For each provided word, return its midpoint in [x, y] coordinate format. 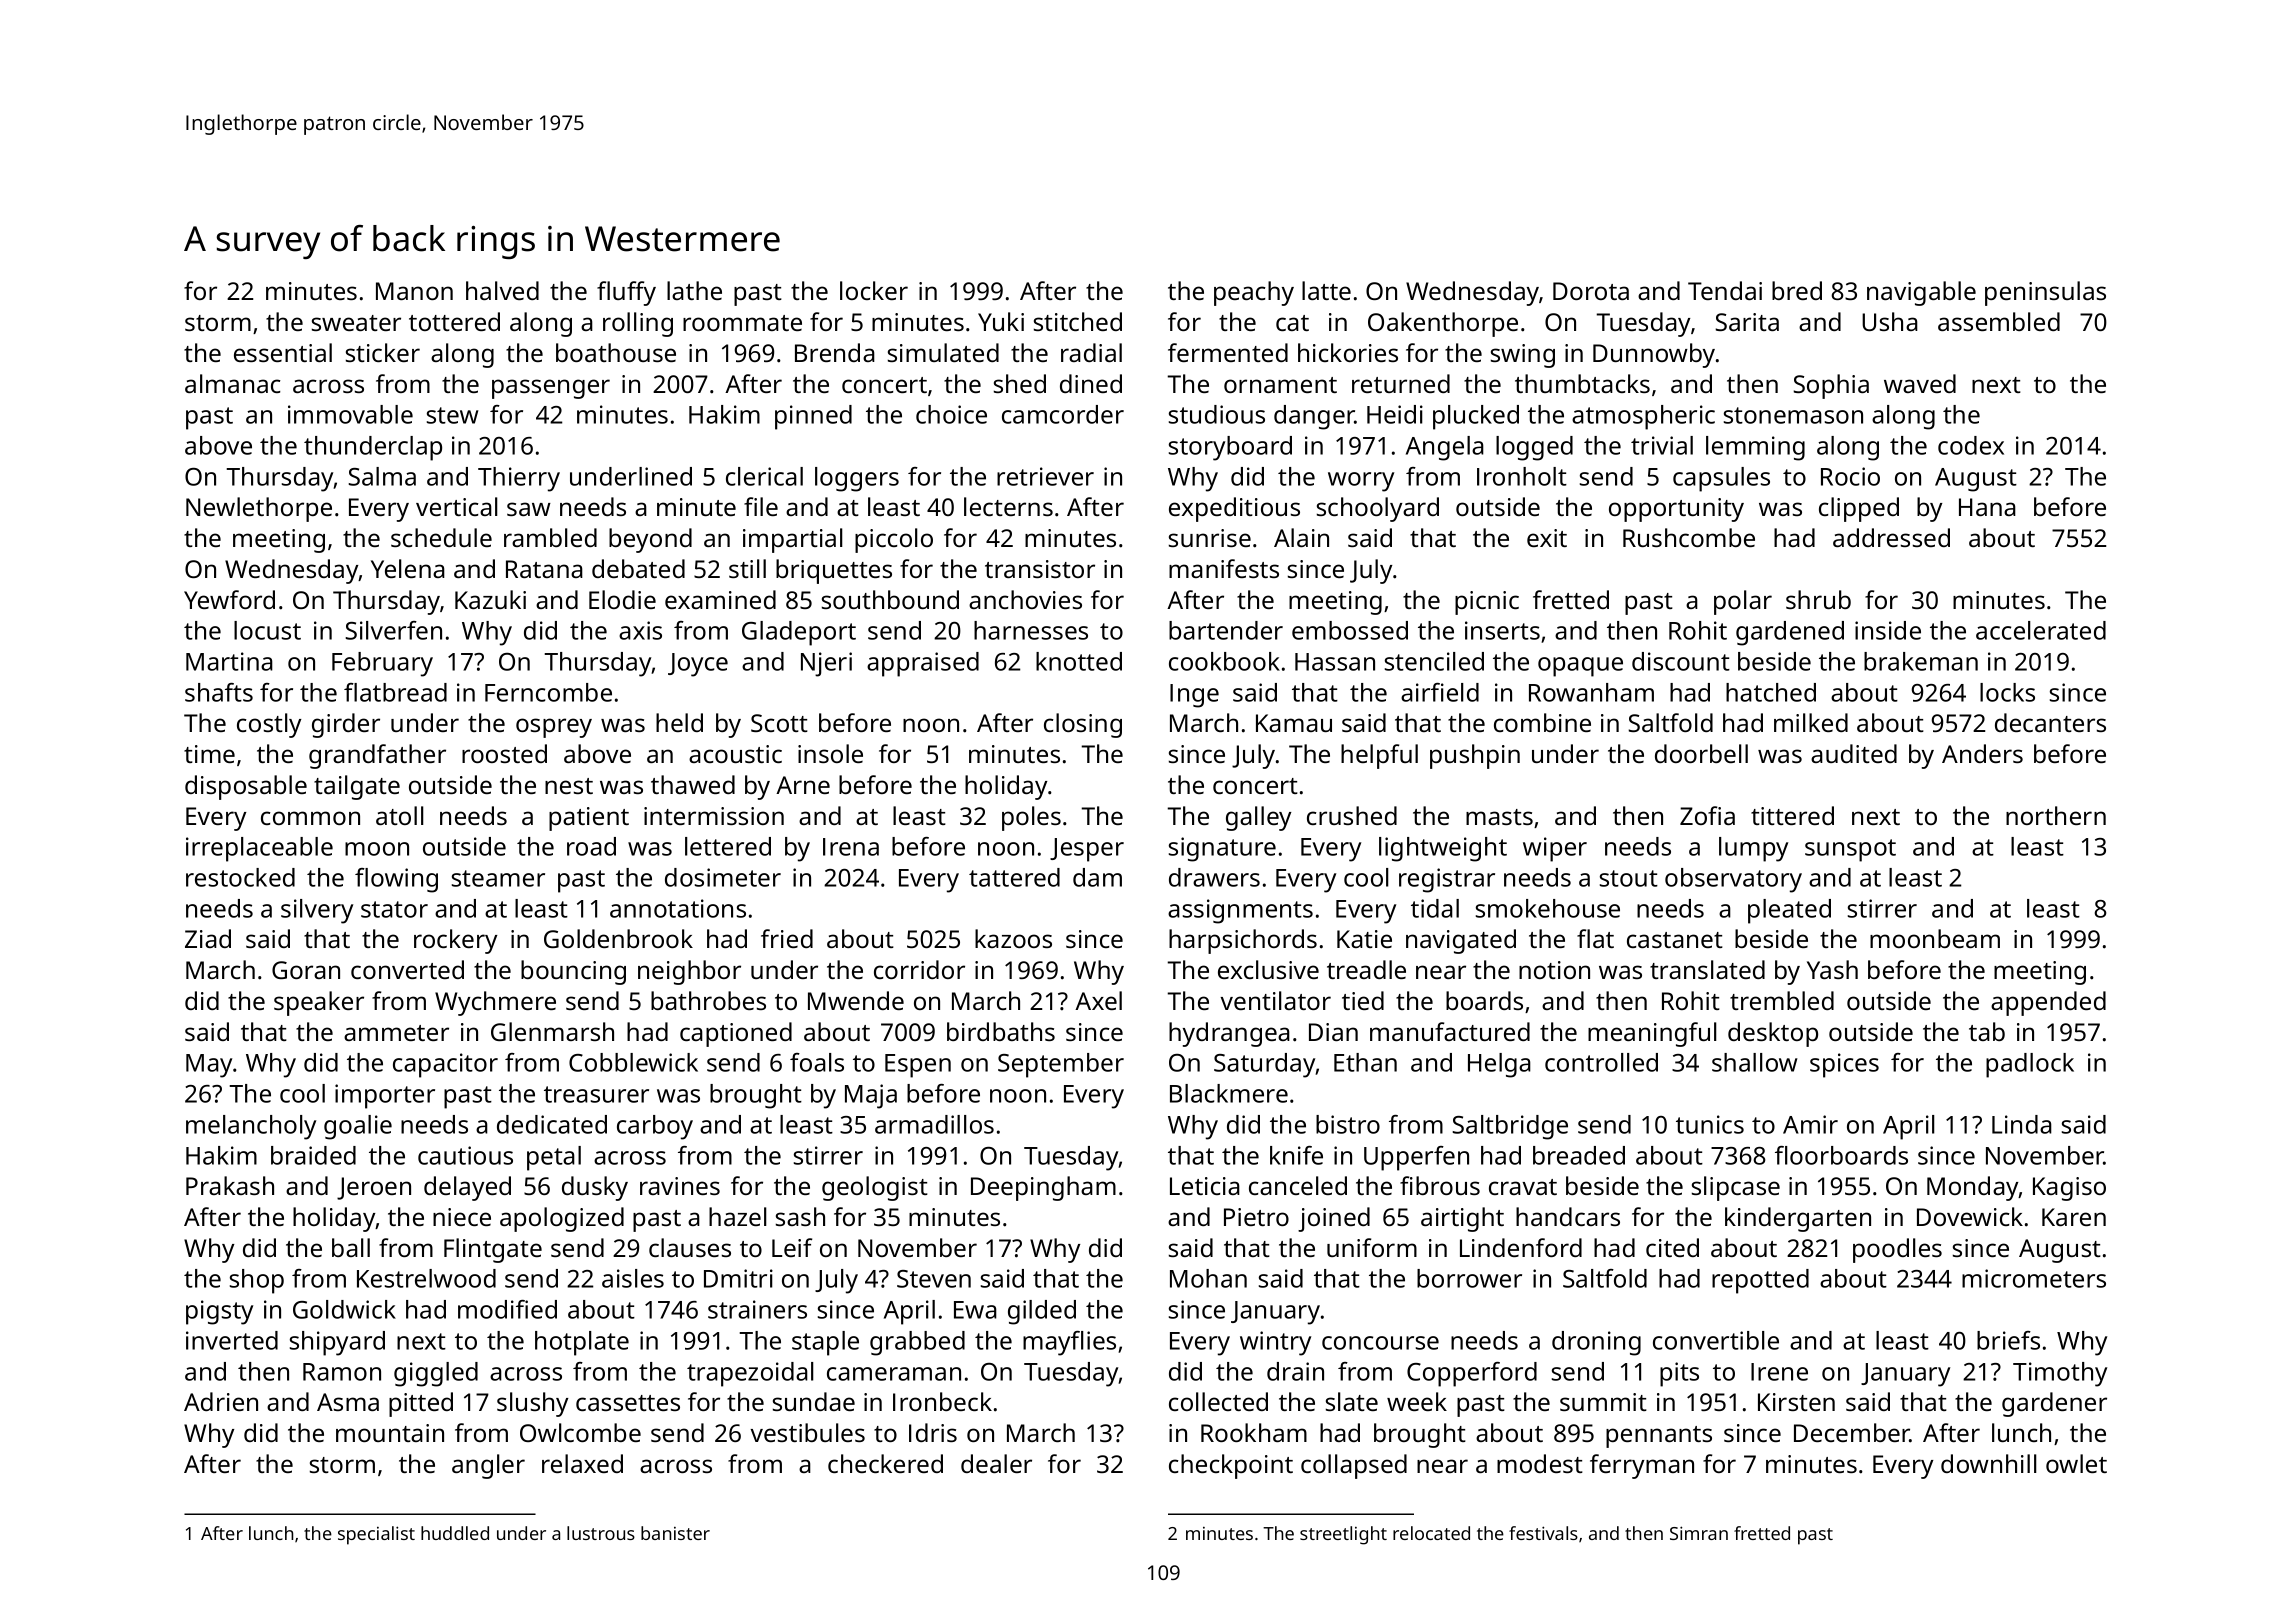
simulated [943, 352]
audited [1854, 753]
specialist [376, 1535]
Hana [1987, 507]
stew [453, 415]
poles [1031, 818]
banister [675, 1533]
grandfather [377, 756]
